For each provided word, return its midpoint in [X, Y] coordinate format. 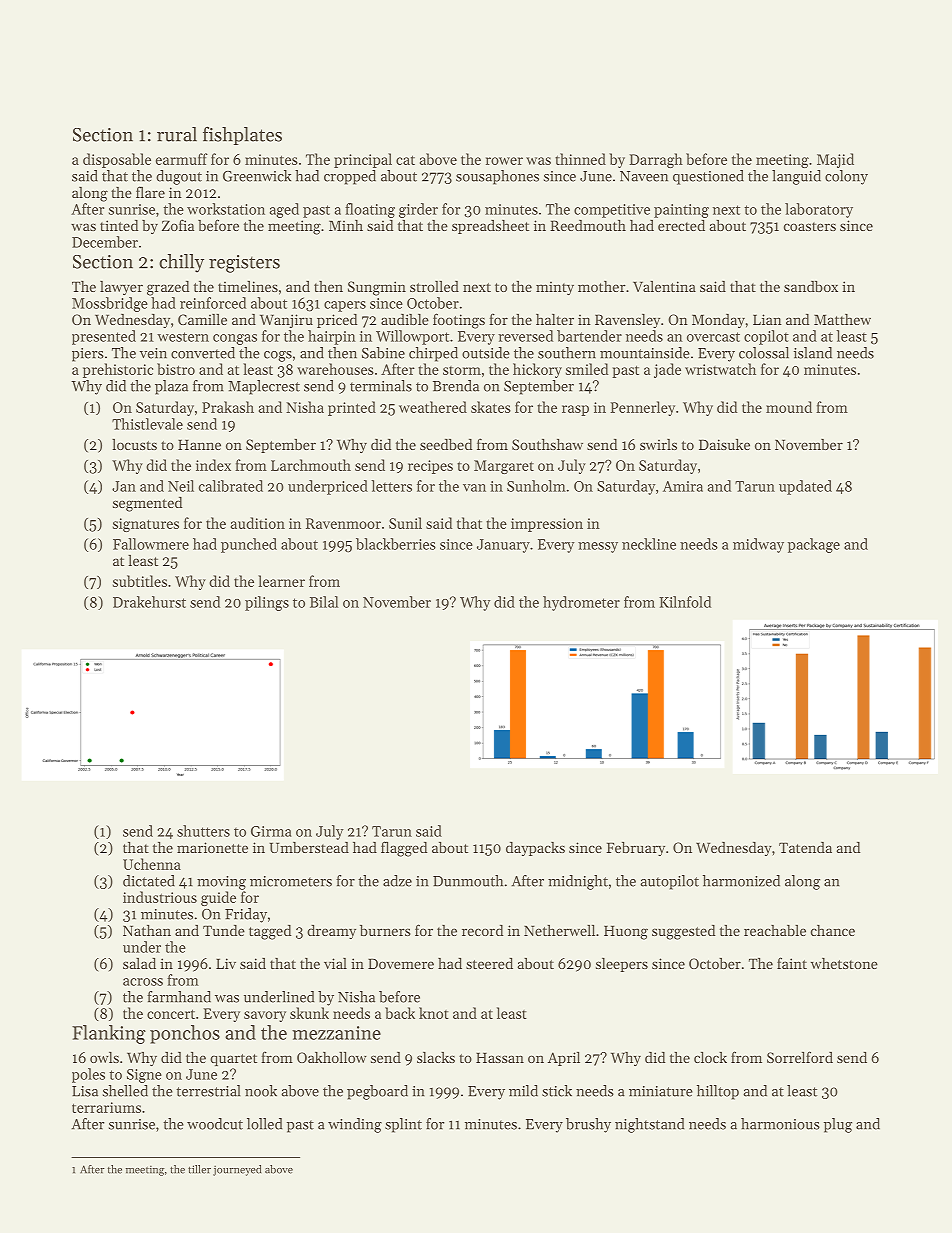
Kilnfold [685, 602]
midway [758, 545]
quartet [233, 1060]
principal [363, 160]
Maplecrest [264, 387]
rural [177, 134]
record [482, 930]
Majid [835, 160]
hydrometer [581, 603]
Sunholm [536, 486]
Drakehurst [149, 602]
